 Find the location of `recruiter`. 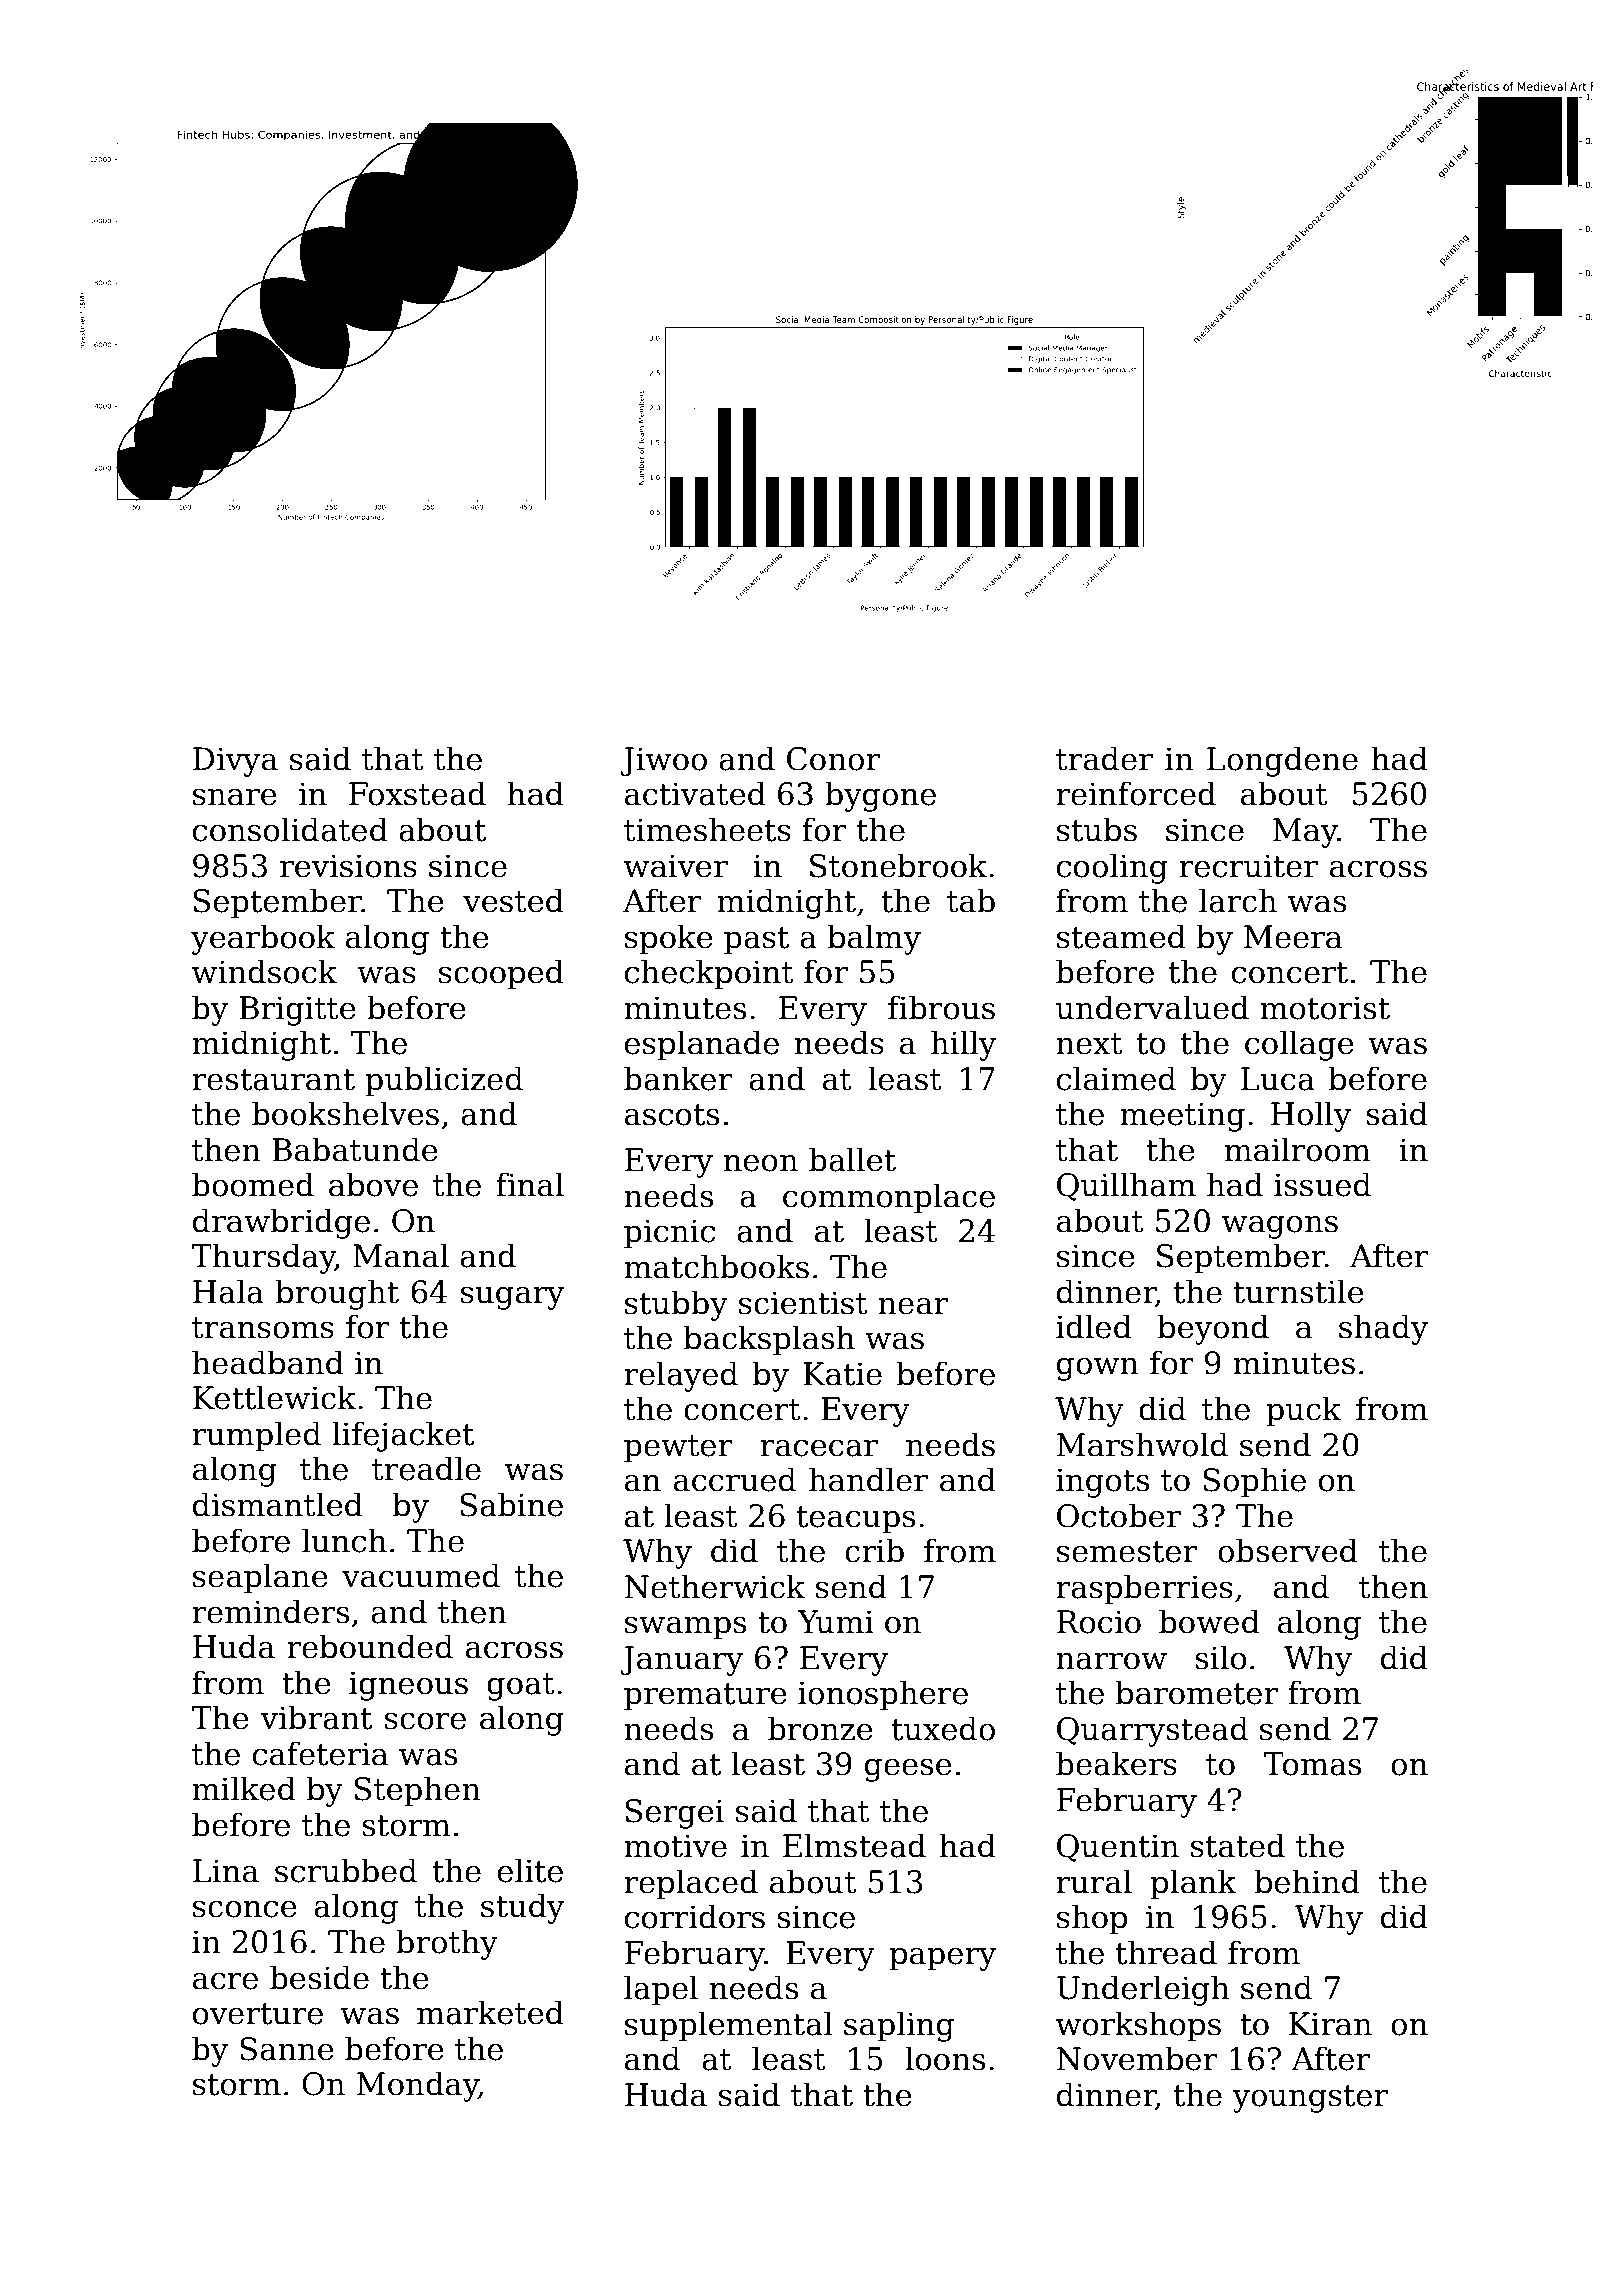

recruiter is located at coordinates (1249, 866).
